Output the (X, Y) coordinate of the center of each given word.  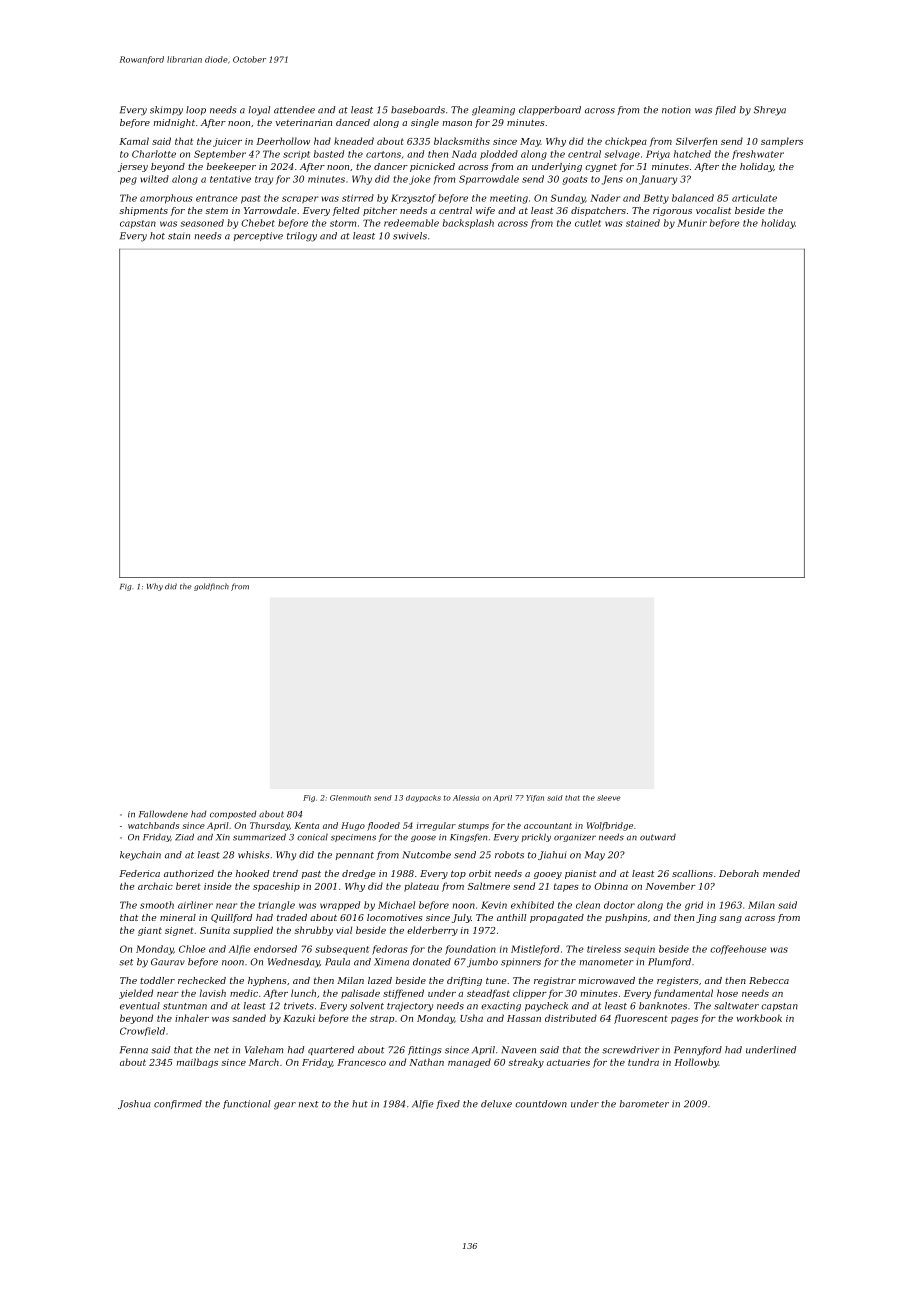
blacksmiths (462, 141)
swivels (410, 236)
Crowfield (142, 1031)
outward (658, 837)
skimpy (166, 111)
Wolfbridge (610, 826)
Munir (692, 223)
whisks (253, 855)
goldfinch (211, 587)
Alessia (466, 798)
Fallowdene (163, 814)
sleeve (609, 798)
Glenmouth (350, 798)
